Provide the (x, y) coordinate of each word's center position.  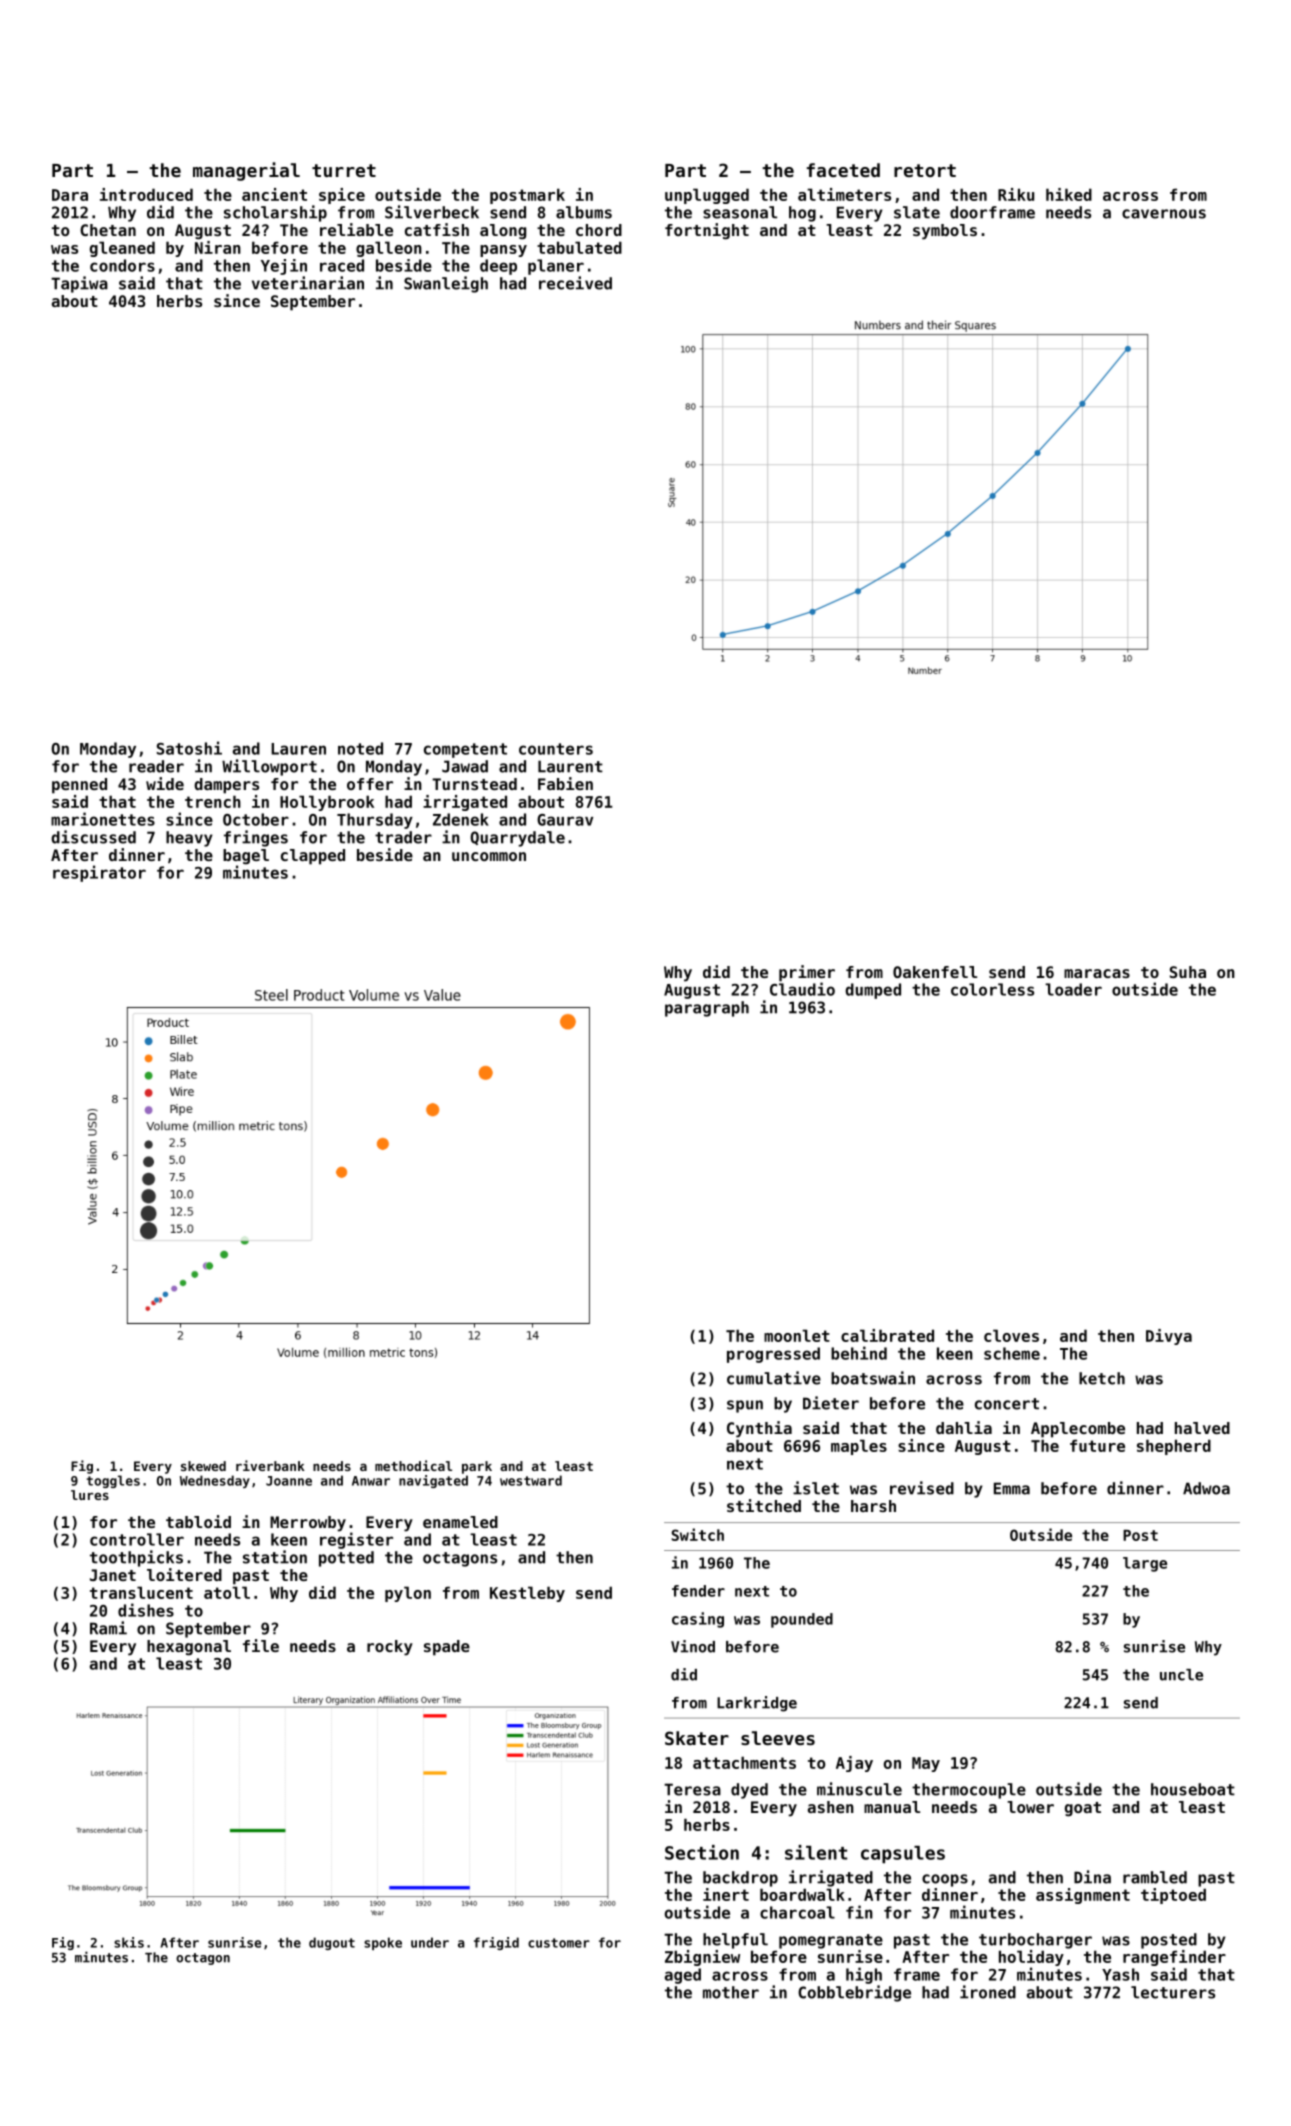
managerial (246, 171)
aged (683, 1976)
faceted (843, 170)
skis (129, 1942)
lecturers (1173, 1992)
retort (925, 170)
